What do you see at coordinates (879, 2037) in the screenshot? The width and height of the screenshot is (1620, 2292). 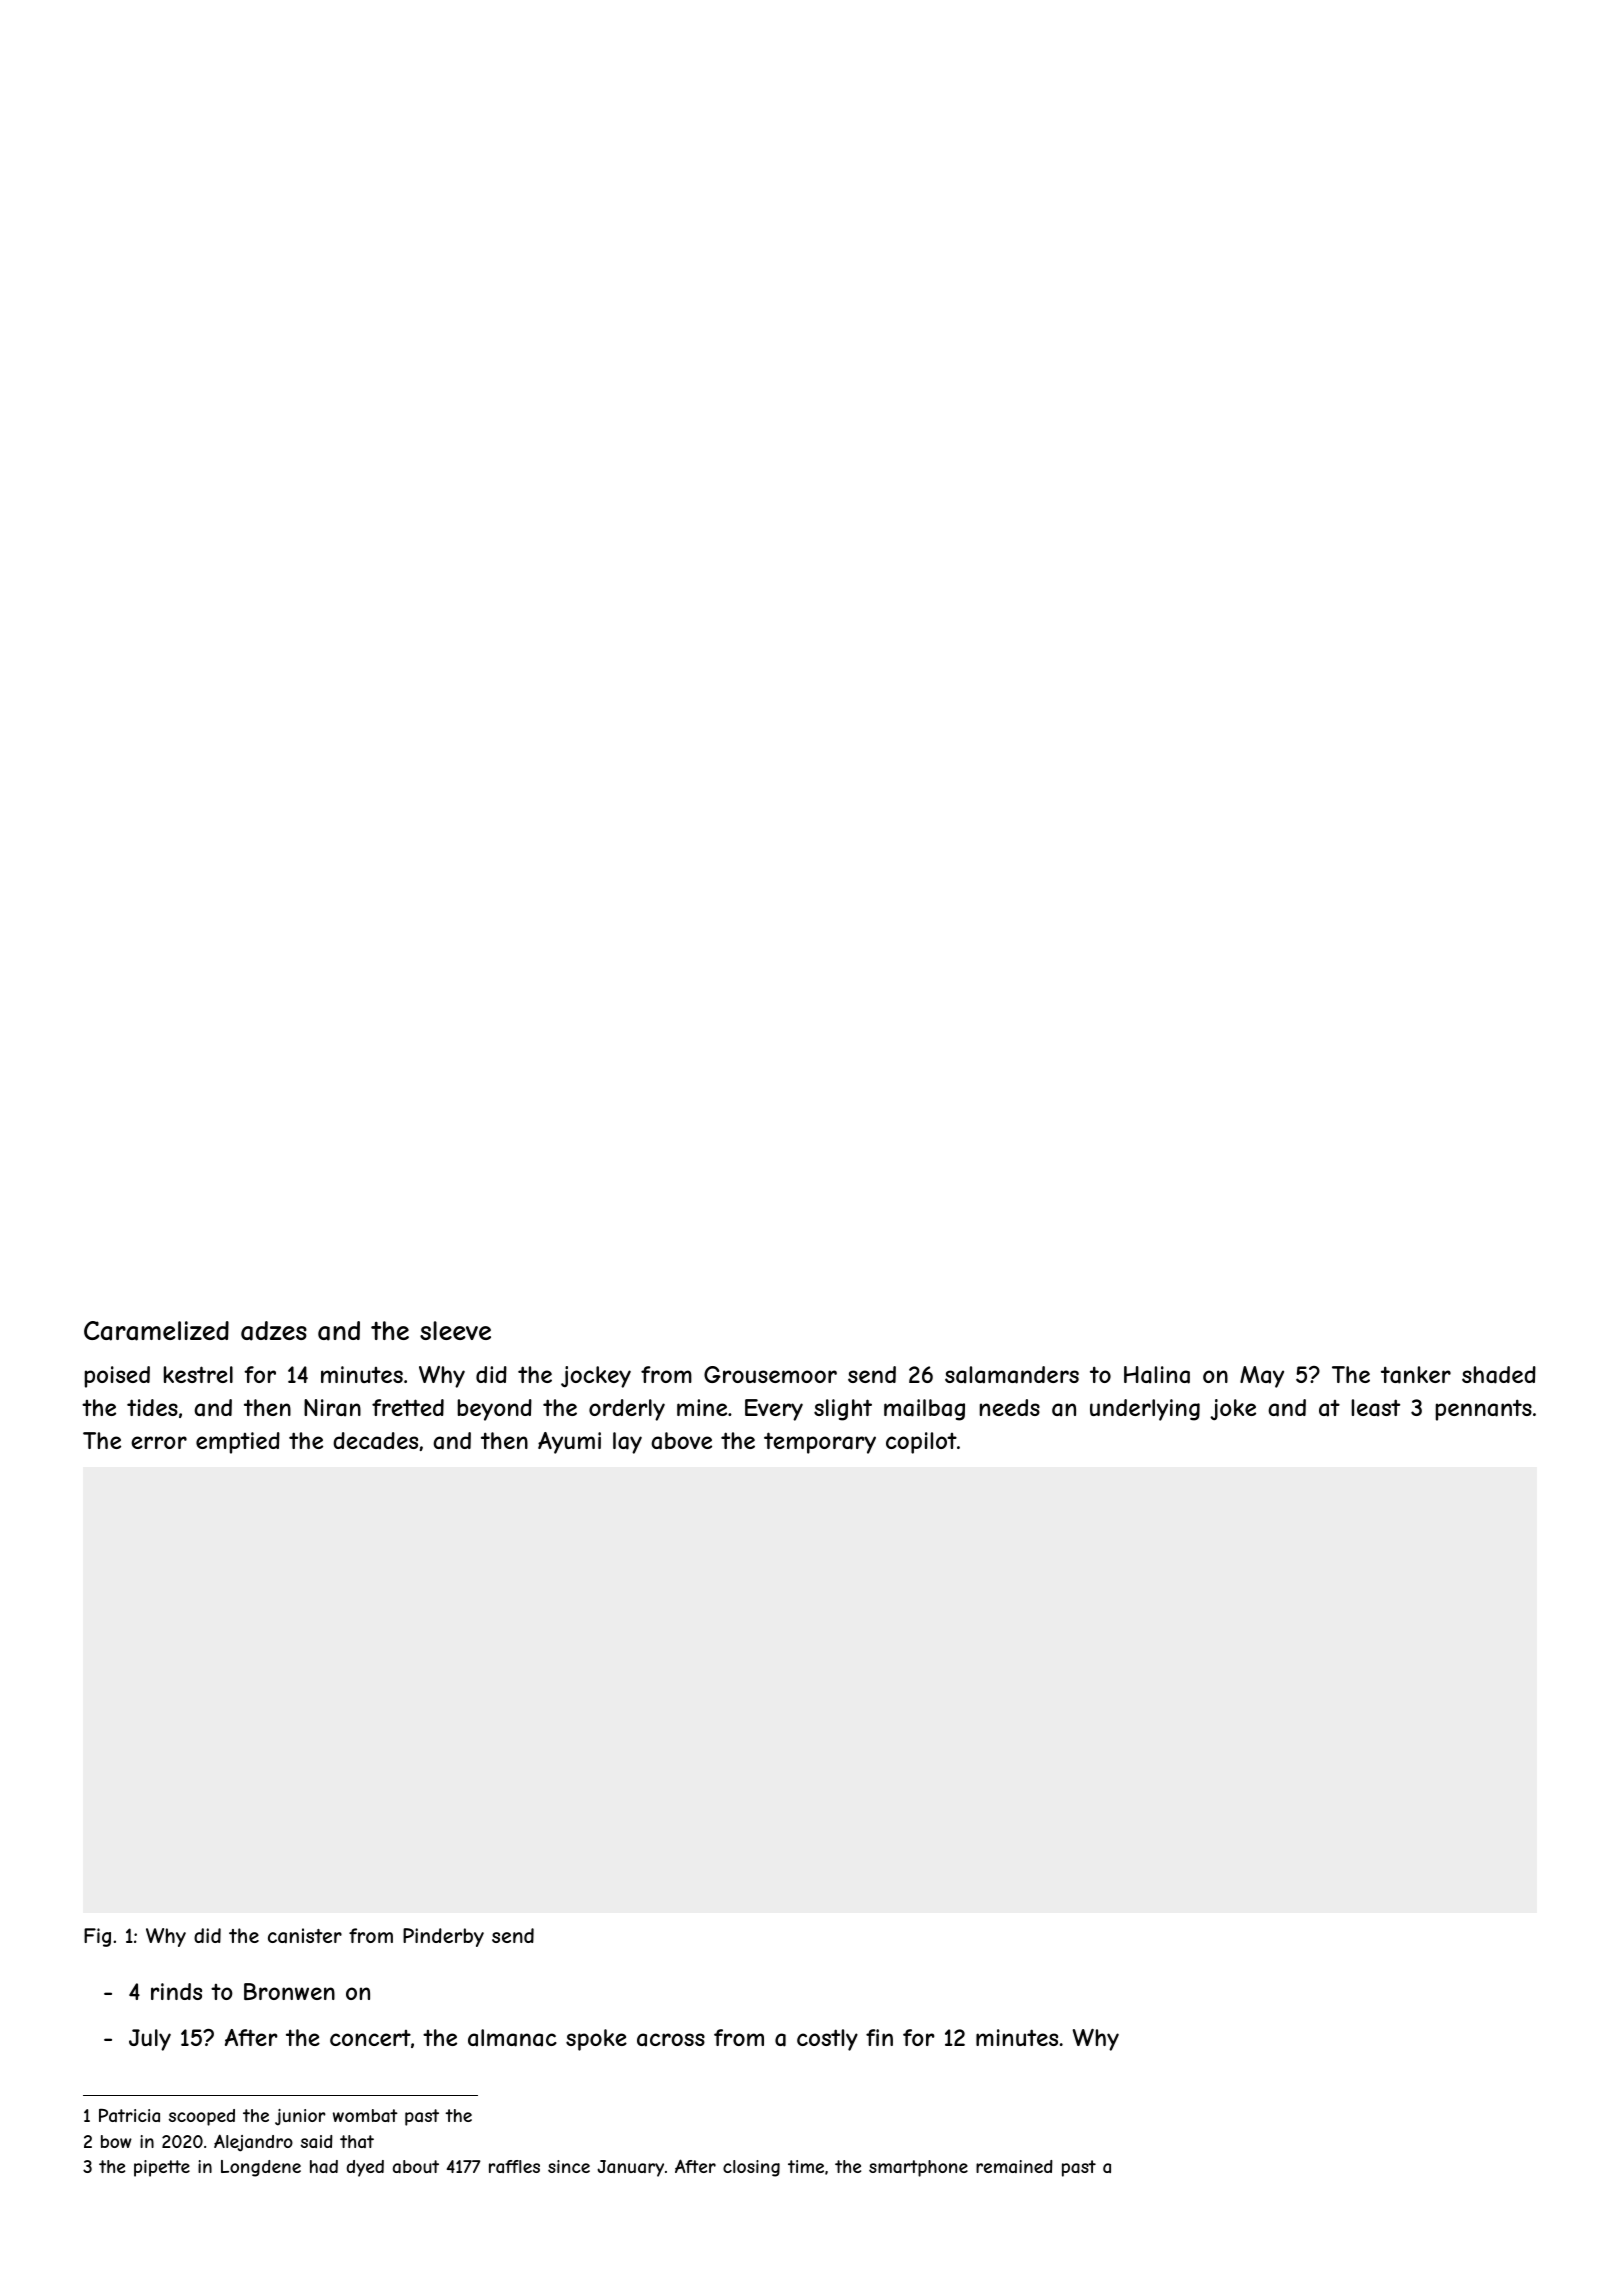 I see `fin` at bounding box center [879, 2037].
